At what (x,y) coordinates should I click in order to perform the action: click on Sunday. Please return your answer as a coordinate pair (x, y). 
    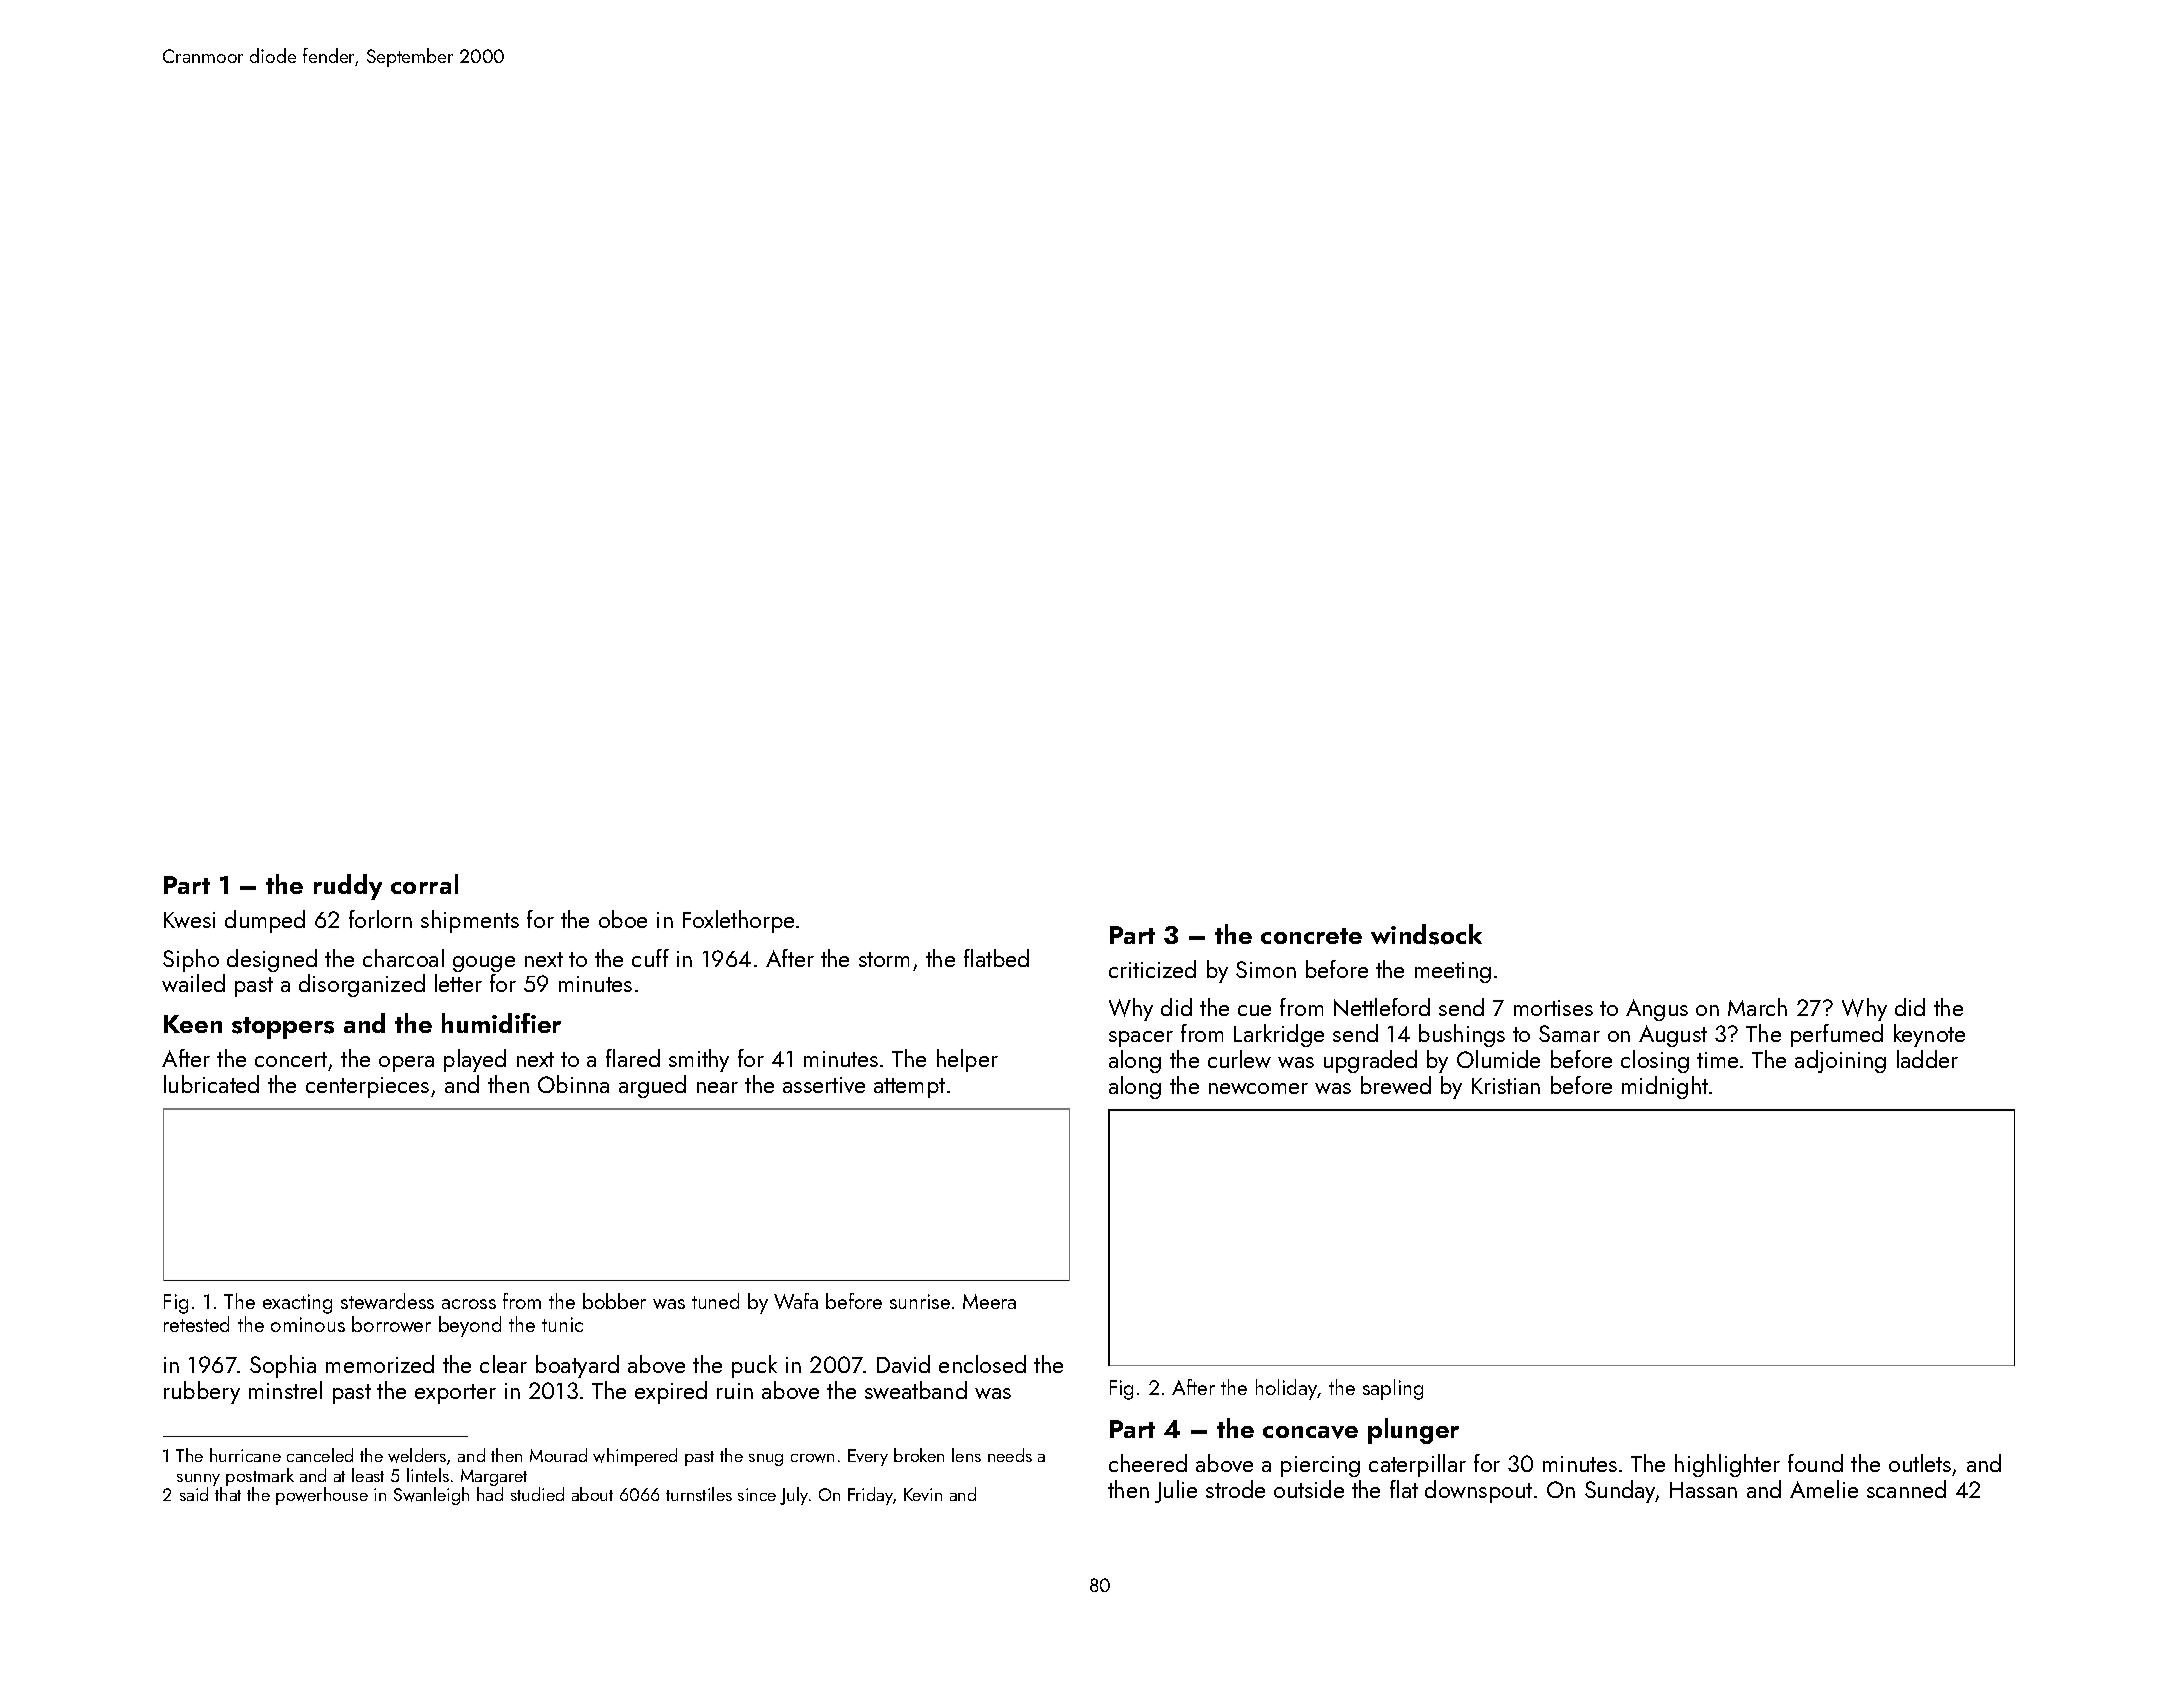
    Looking at the image, I should click on (1620, 1491).
